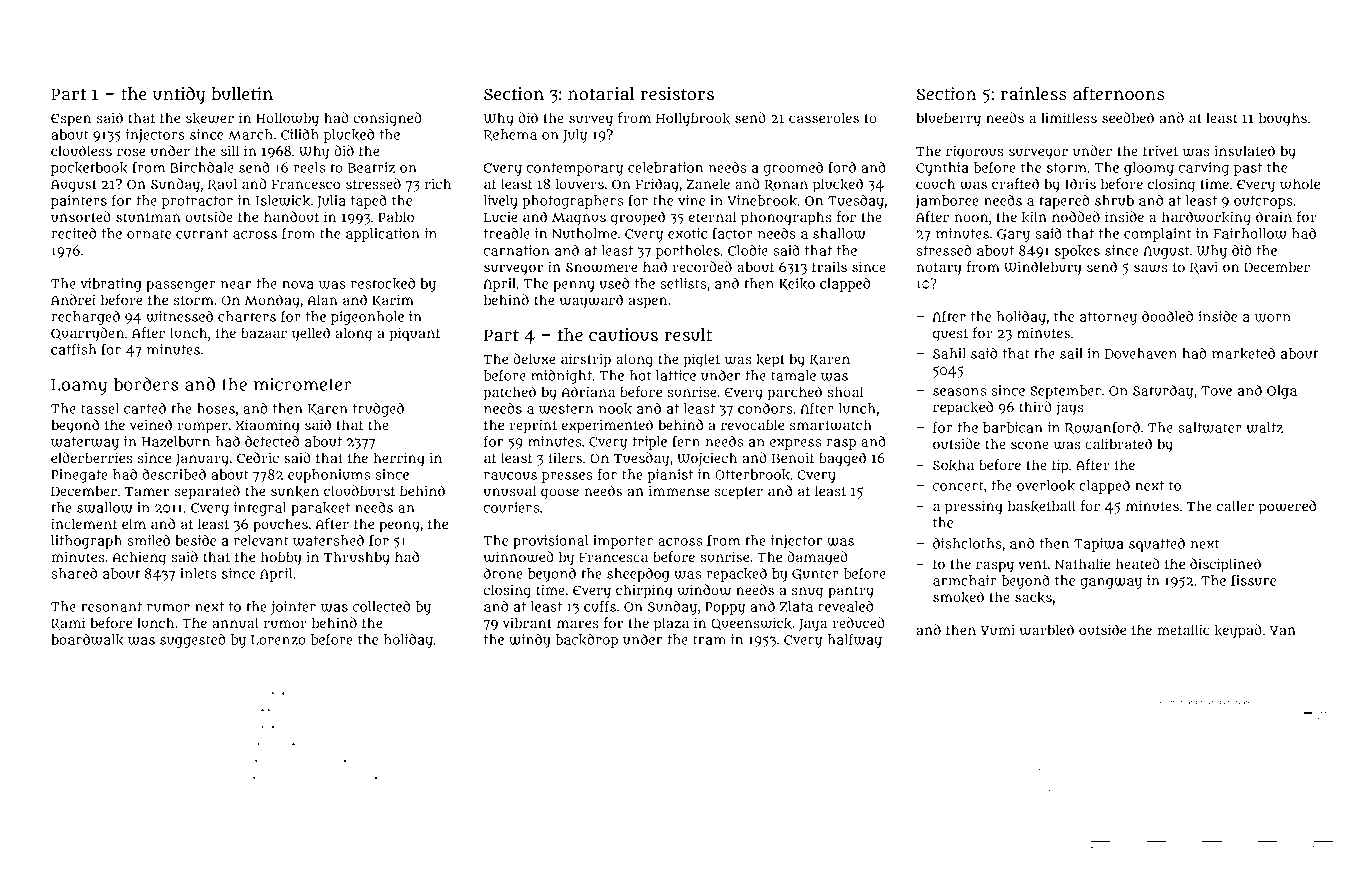  I want to click on rainless, so click(1034, 93).
